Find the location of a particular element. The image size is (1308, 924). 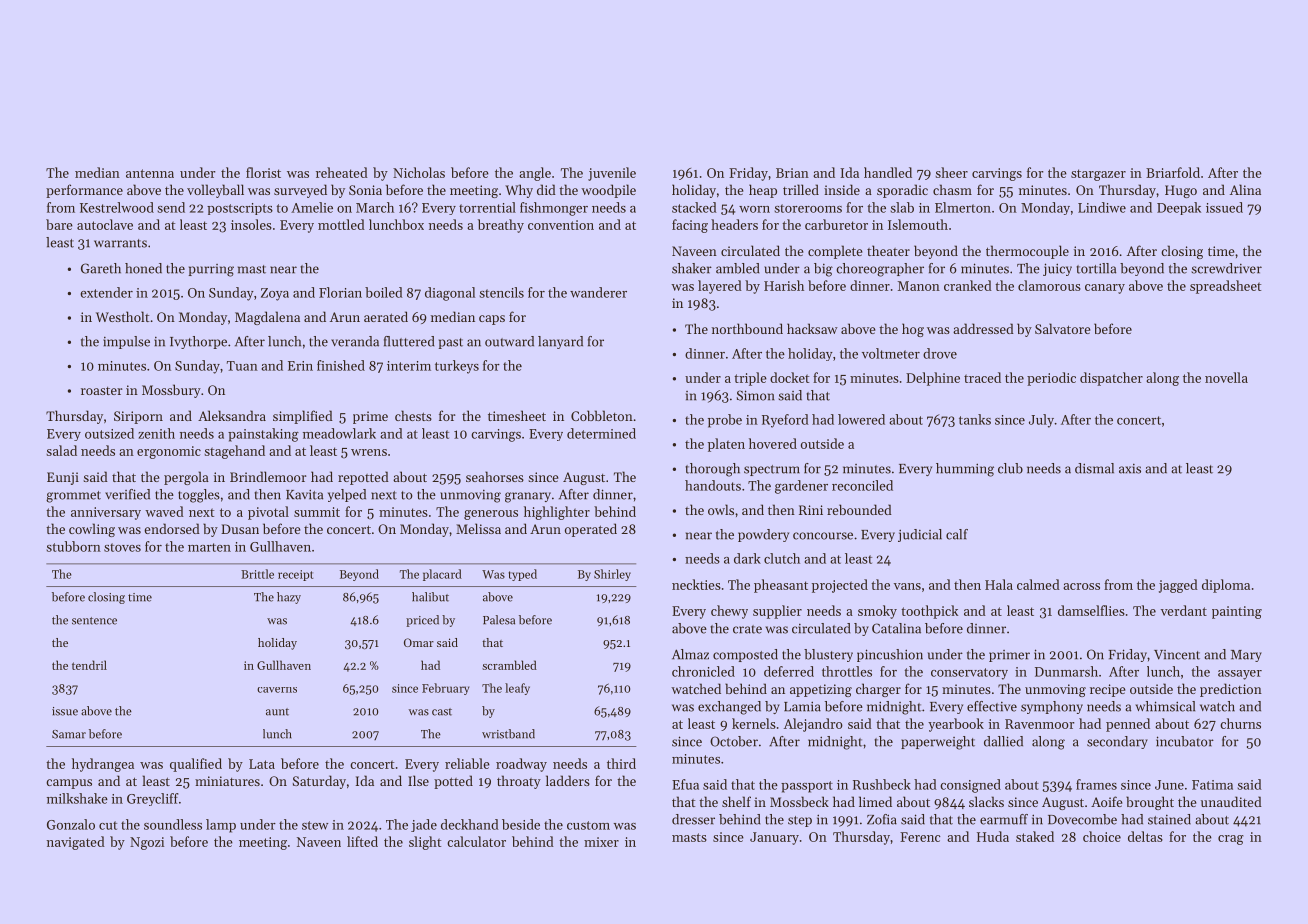

canary is located at coordinates (1105, 289).
